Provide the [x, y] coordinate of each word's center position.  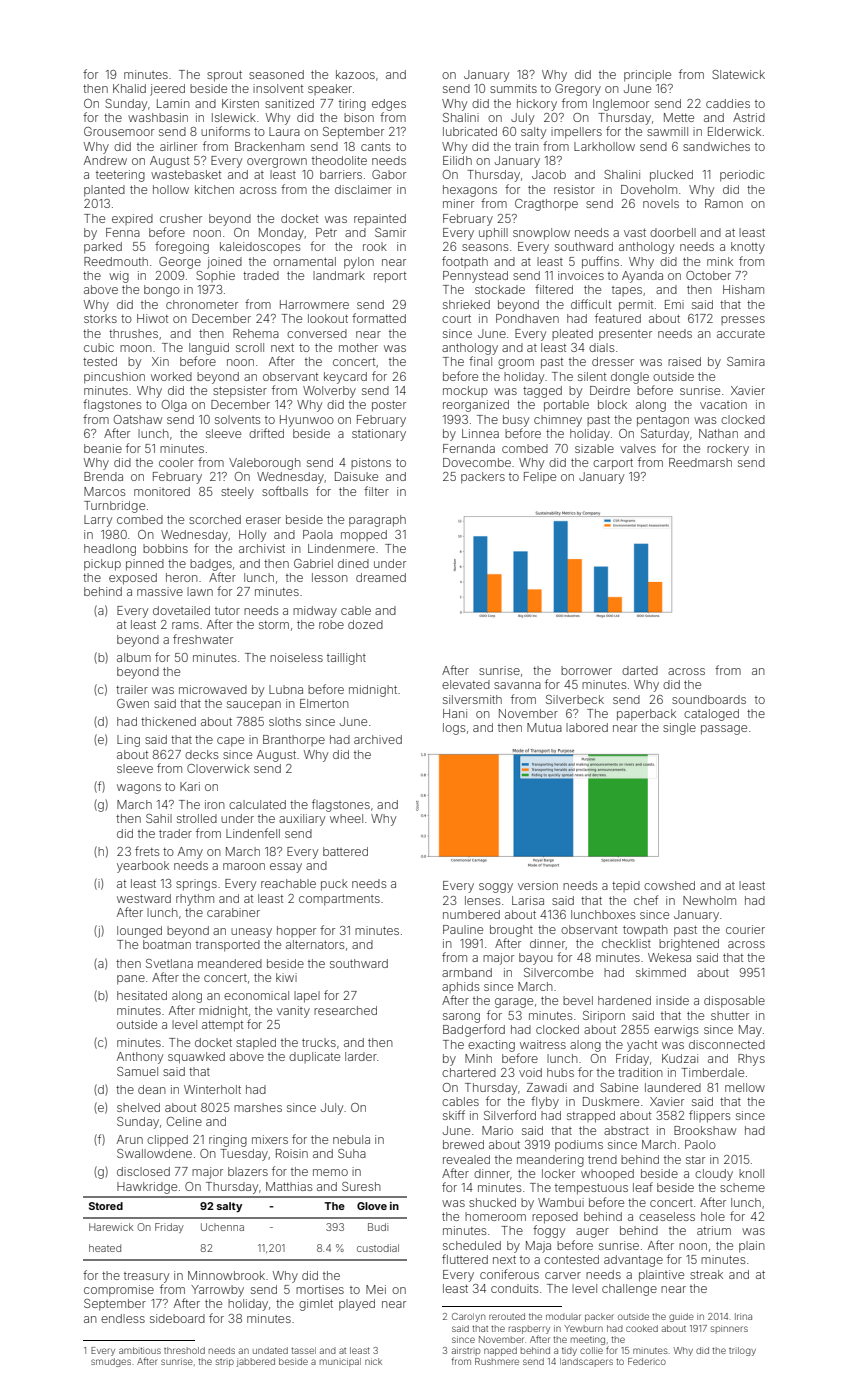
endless [123, 1318]
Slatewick [738, 74]
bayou [536, 959]
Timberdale [712, 1072]
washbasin [158, 117]
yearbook [143, 867]
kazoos [355, 74]
